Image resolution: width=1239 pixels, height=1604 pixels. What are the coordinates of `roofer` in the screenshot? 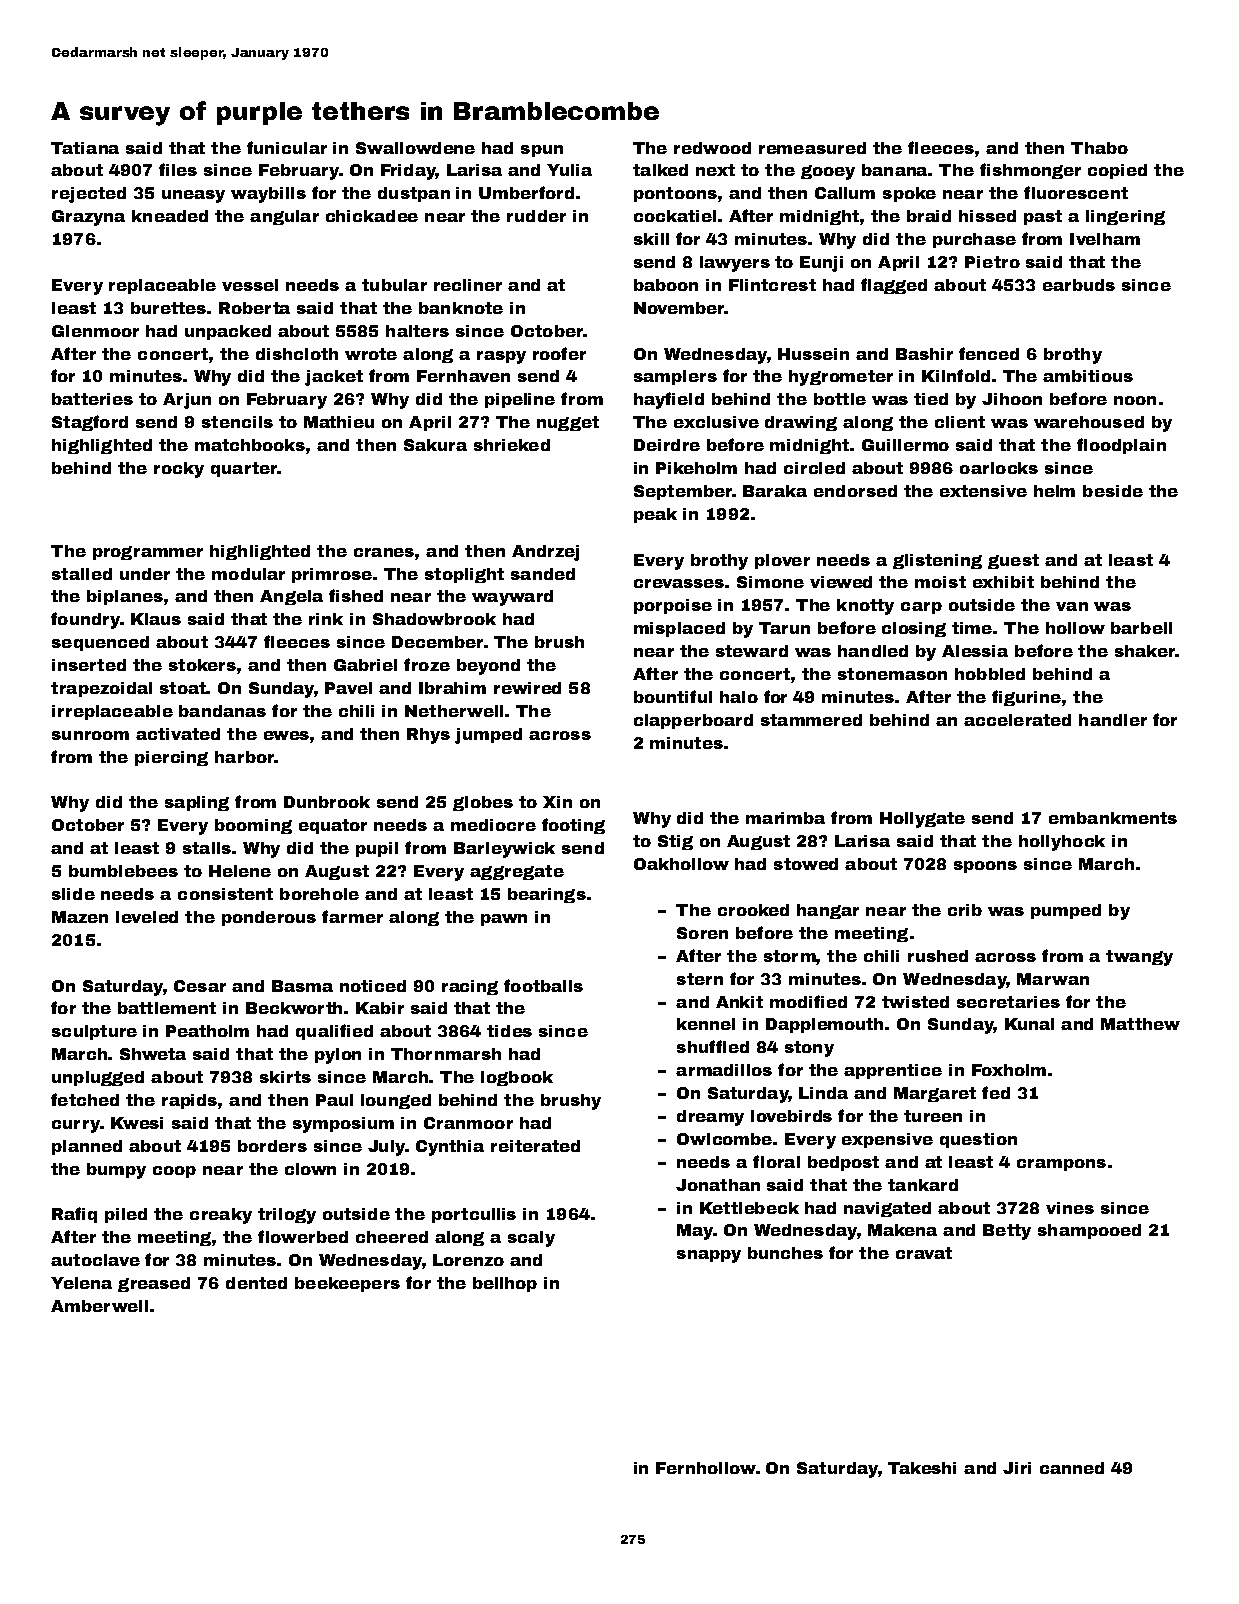 It's located at (559, 353).
